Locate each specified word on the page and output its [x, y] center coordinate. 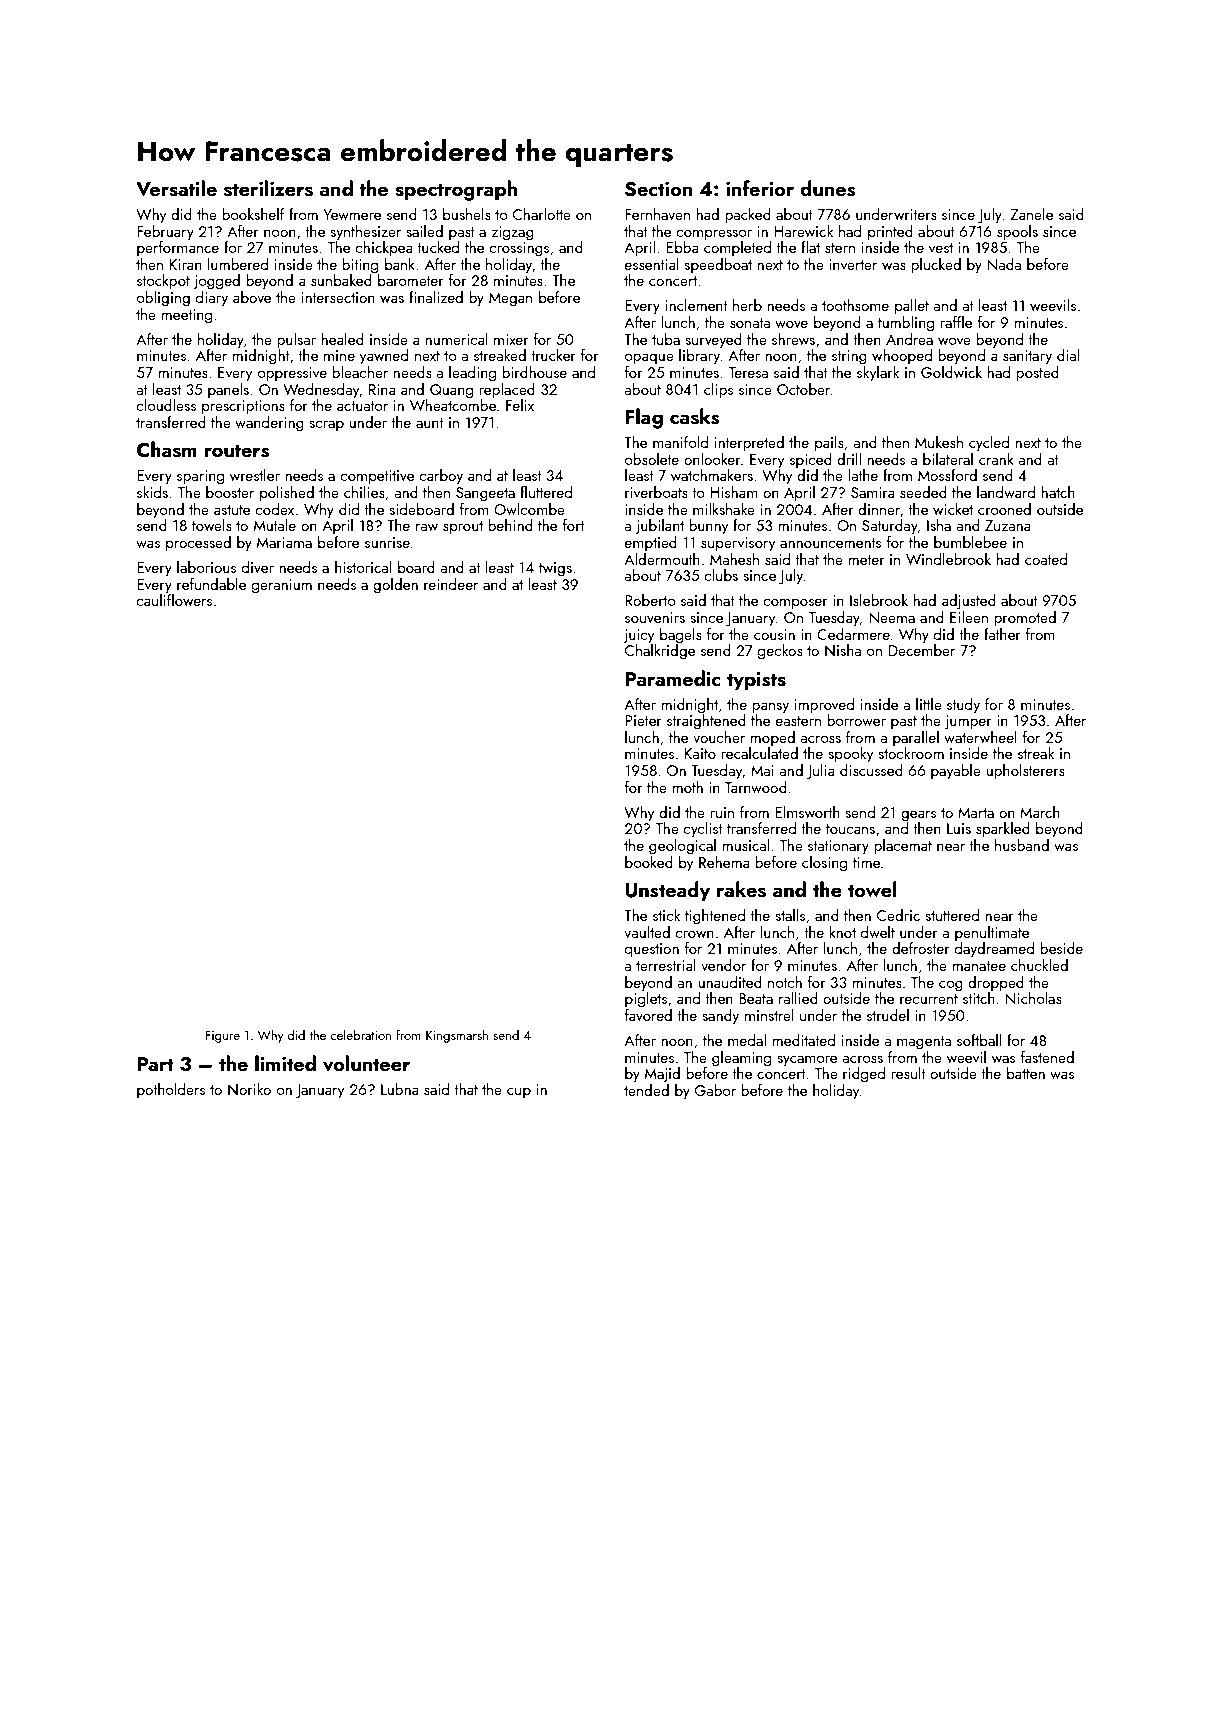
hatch [1058, 492]
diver [258, 567]
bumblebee [970, 542]
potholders [171, 1090]
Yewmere [352, 214]
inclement [697, 305]
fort [574, 525]
